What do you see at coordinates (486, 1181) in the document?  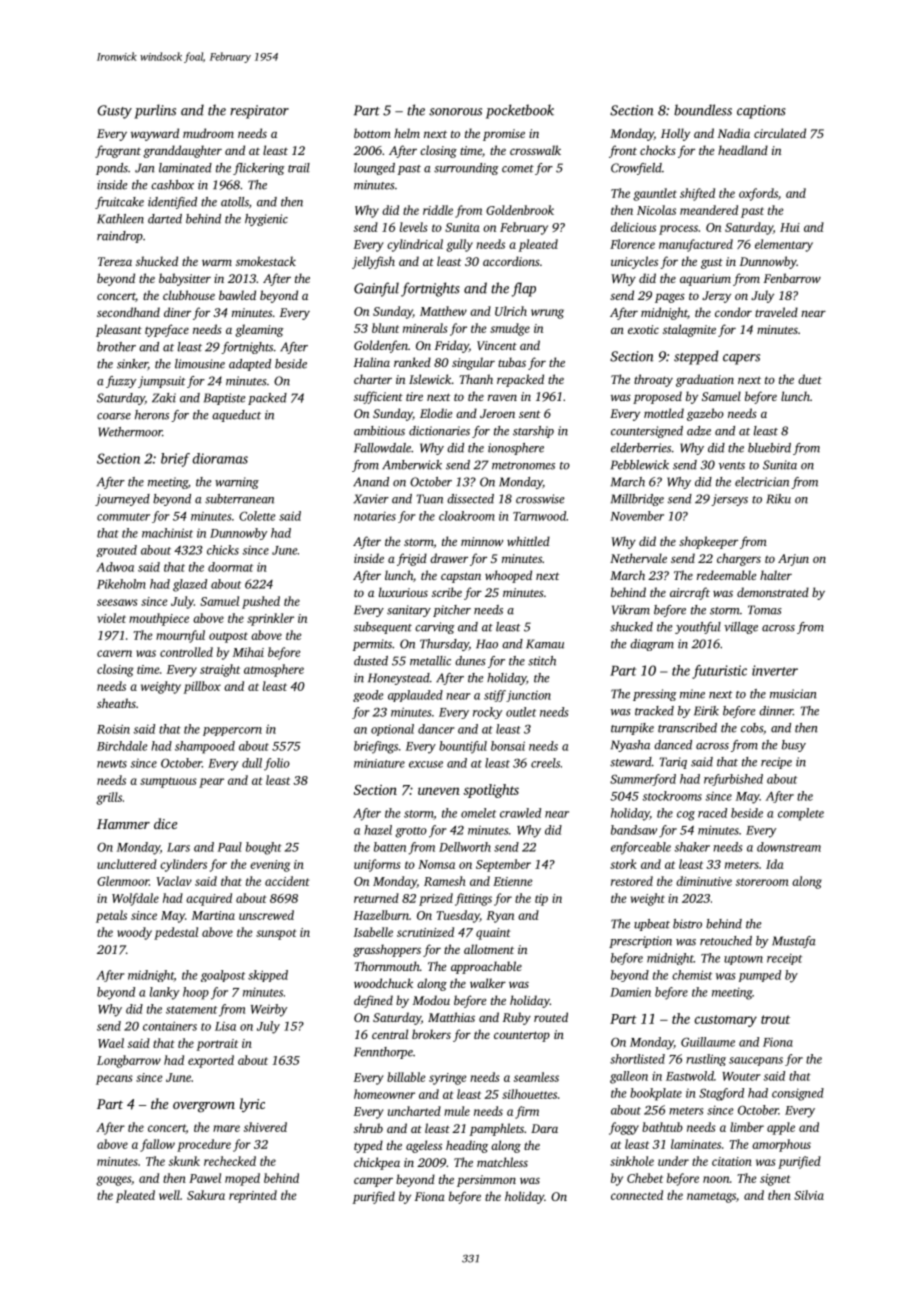 I see `persimmon` at bounding box center [486, 1181].
